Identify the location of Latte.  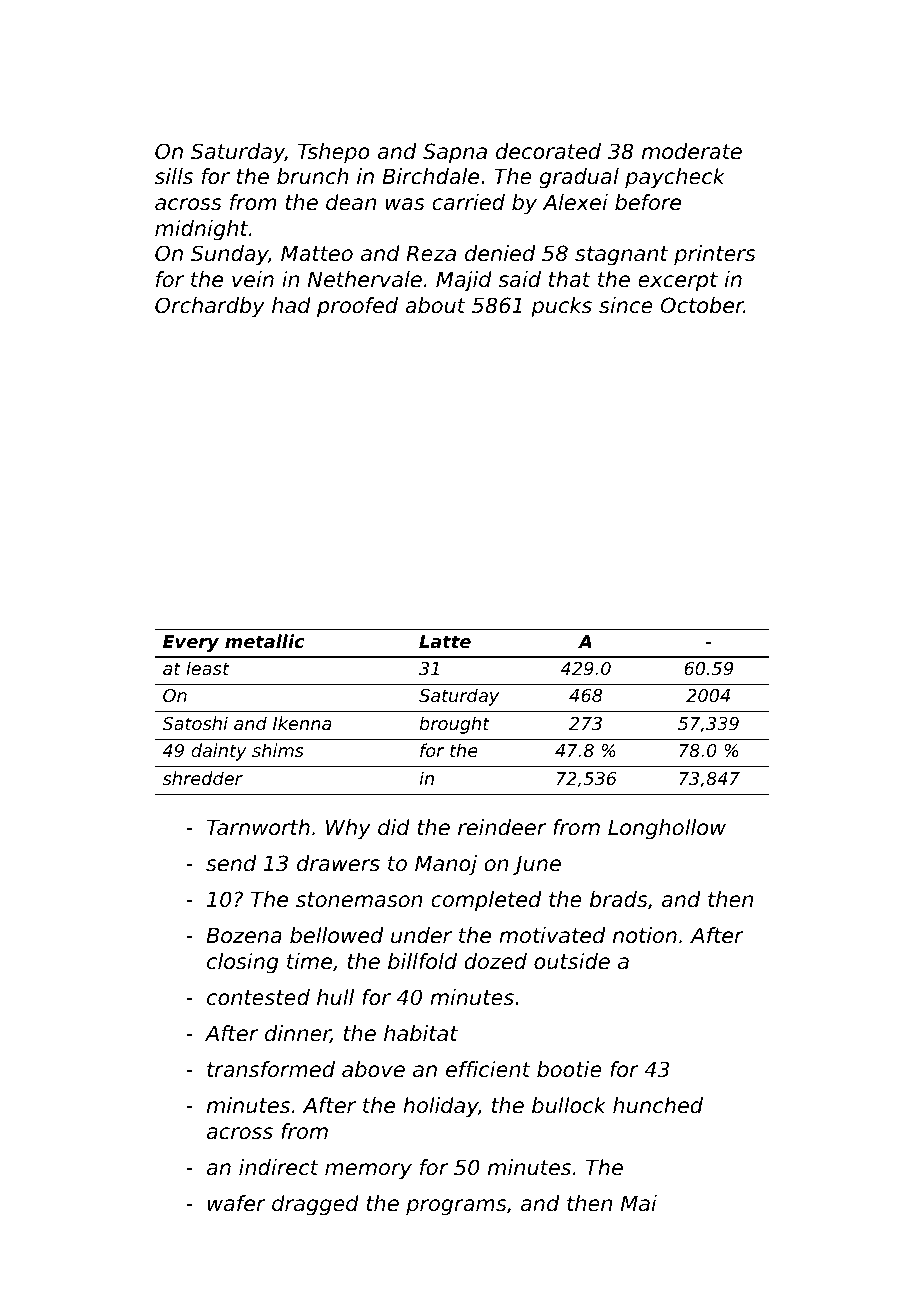
(445, 641).
